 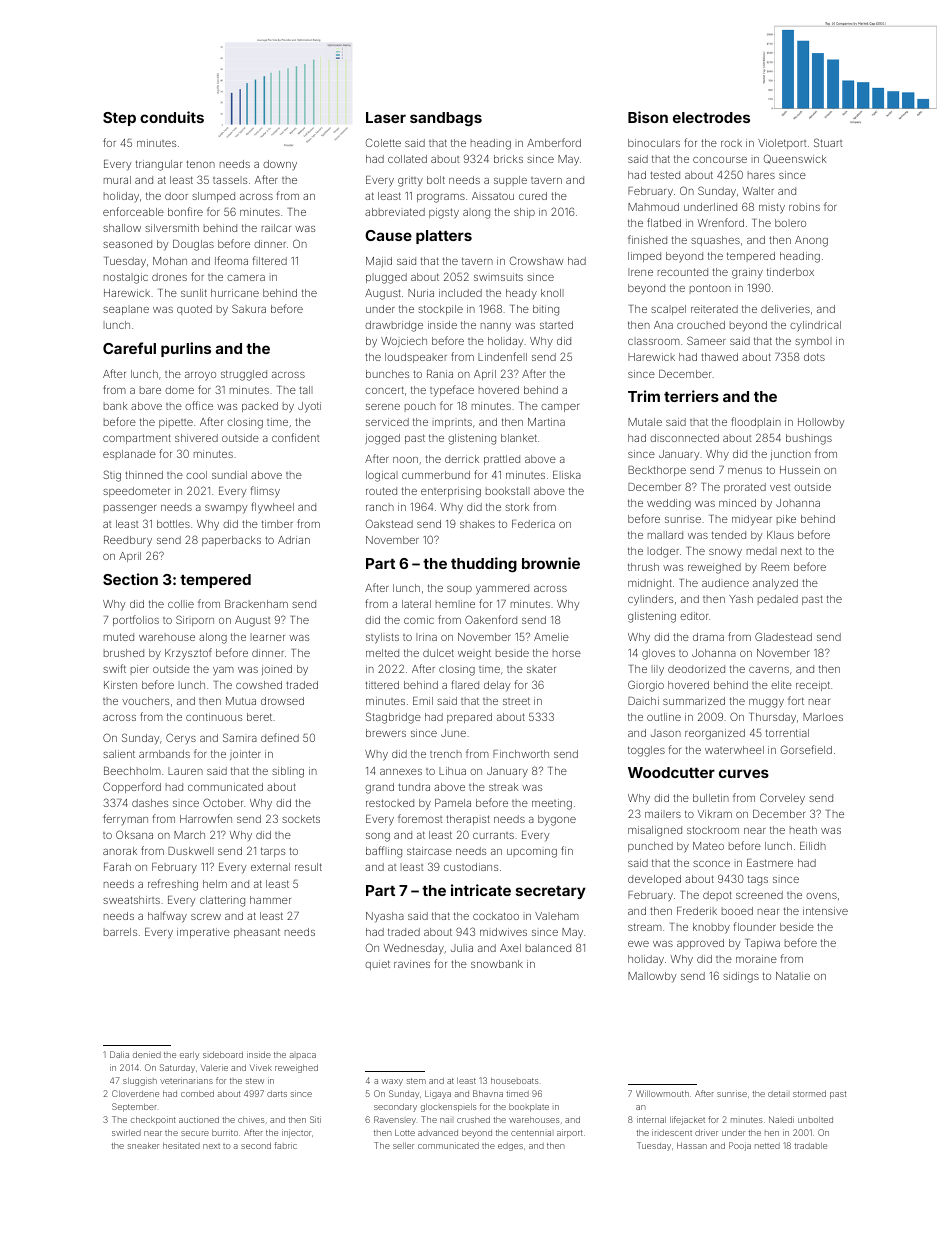 What do you see at coordinates (150, 390) in the screenshot?
I see `bare` at bounding box center [150, 390].
